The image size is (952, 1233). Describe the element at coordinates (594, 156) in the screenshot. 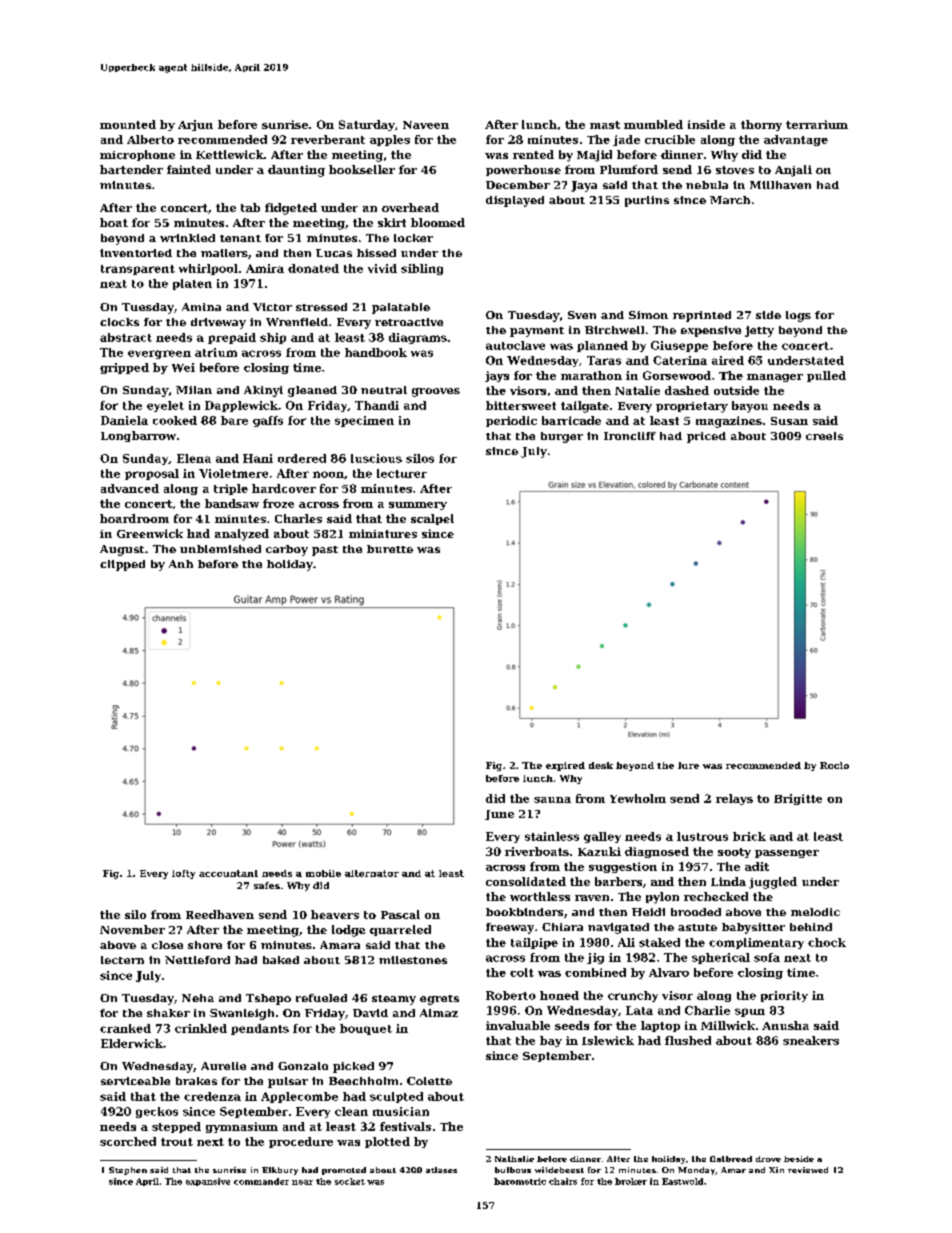

I see `Majid` at that location.
